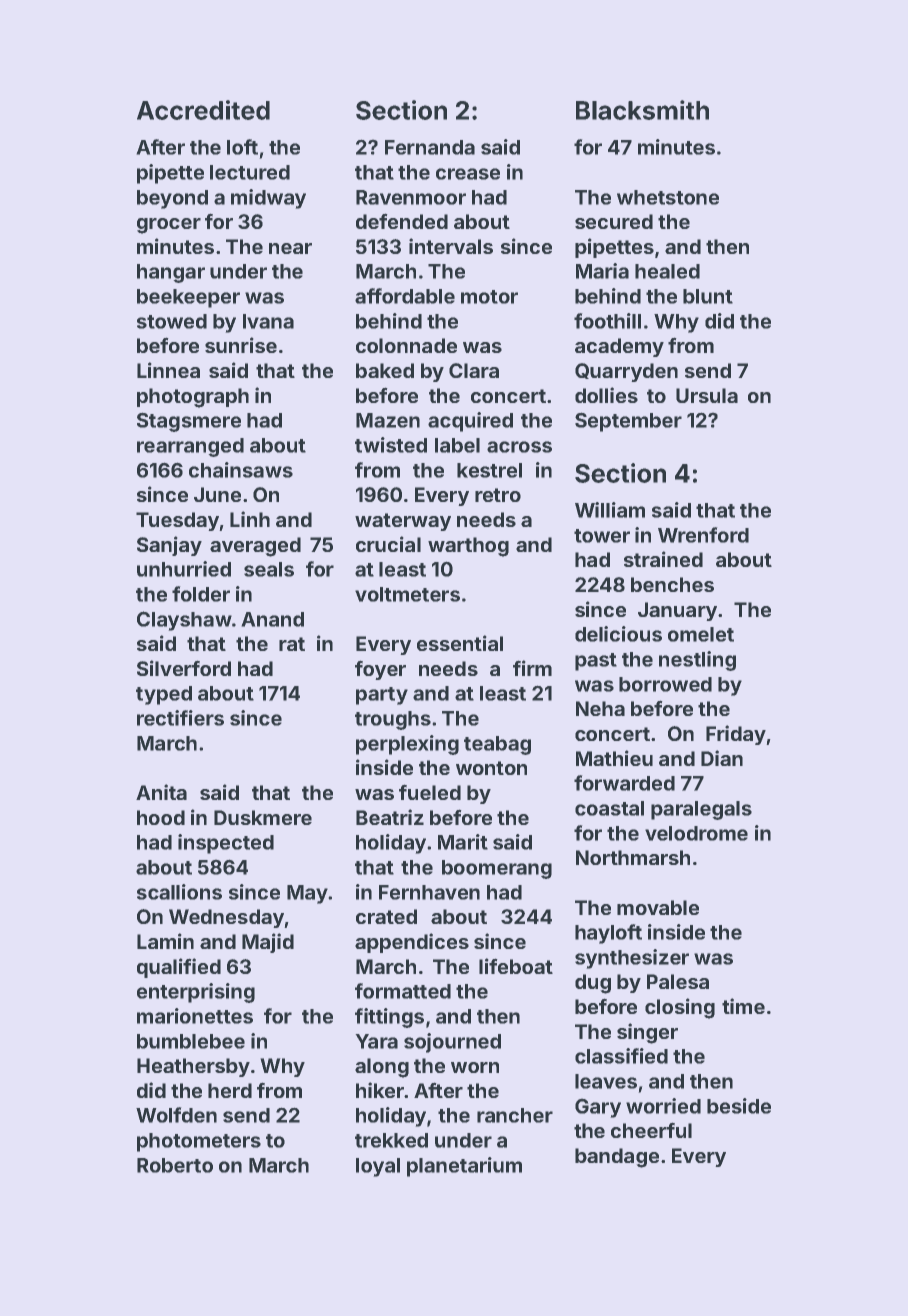 Image resolution: width=908 pixels, height=1316 pixels. What do you see at coordinates (203, 110) in the image?
I see `Accredited` at bounding box center [203, 110].
